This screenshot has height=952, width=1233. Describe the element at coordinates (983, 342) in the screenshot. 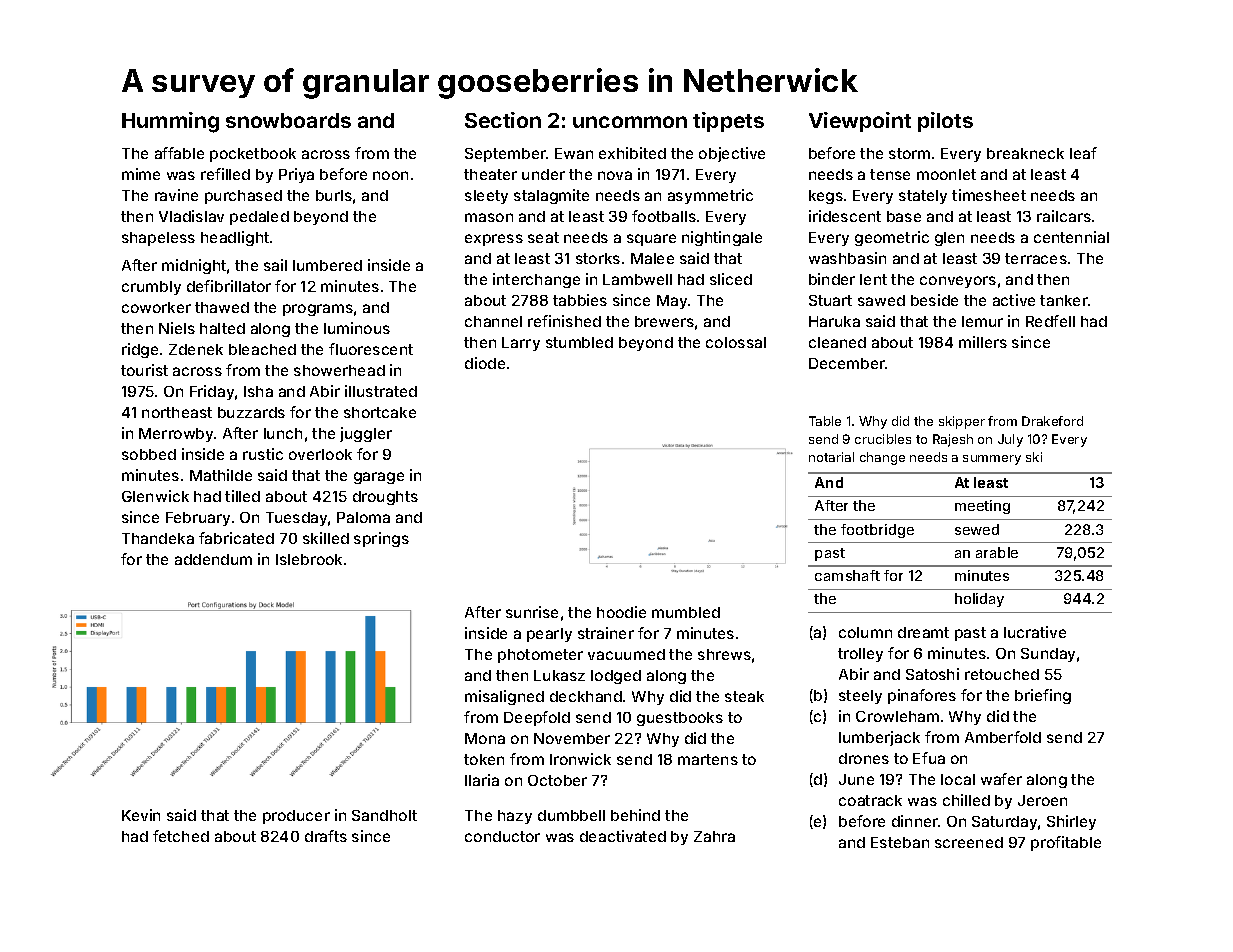

I see `millers` at that location.
